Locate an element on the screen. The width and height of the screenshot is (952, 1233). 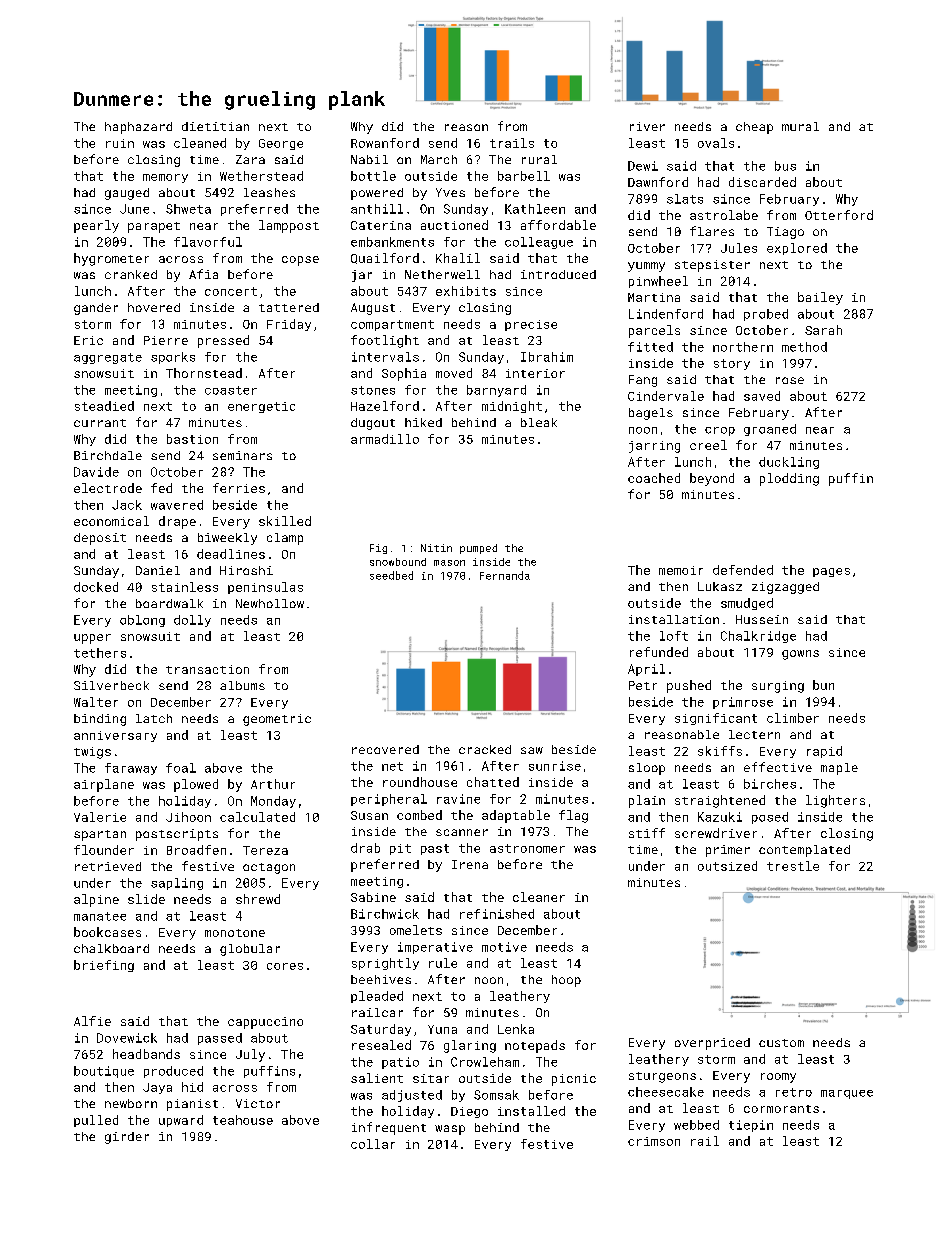
upward is located at coordinates (181, 1121).
